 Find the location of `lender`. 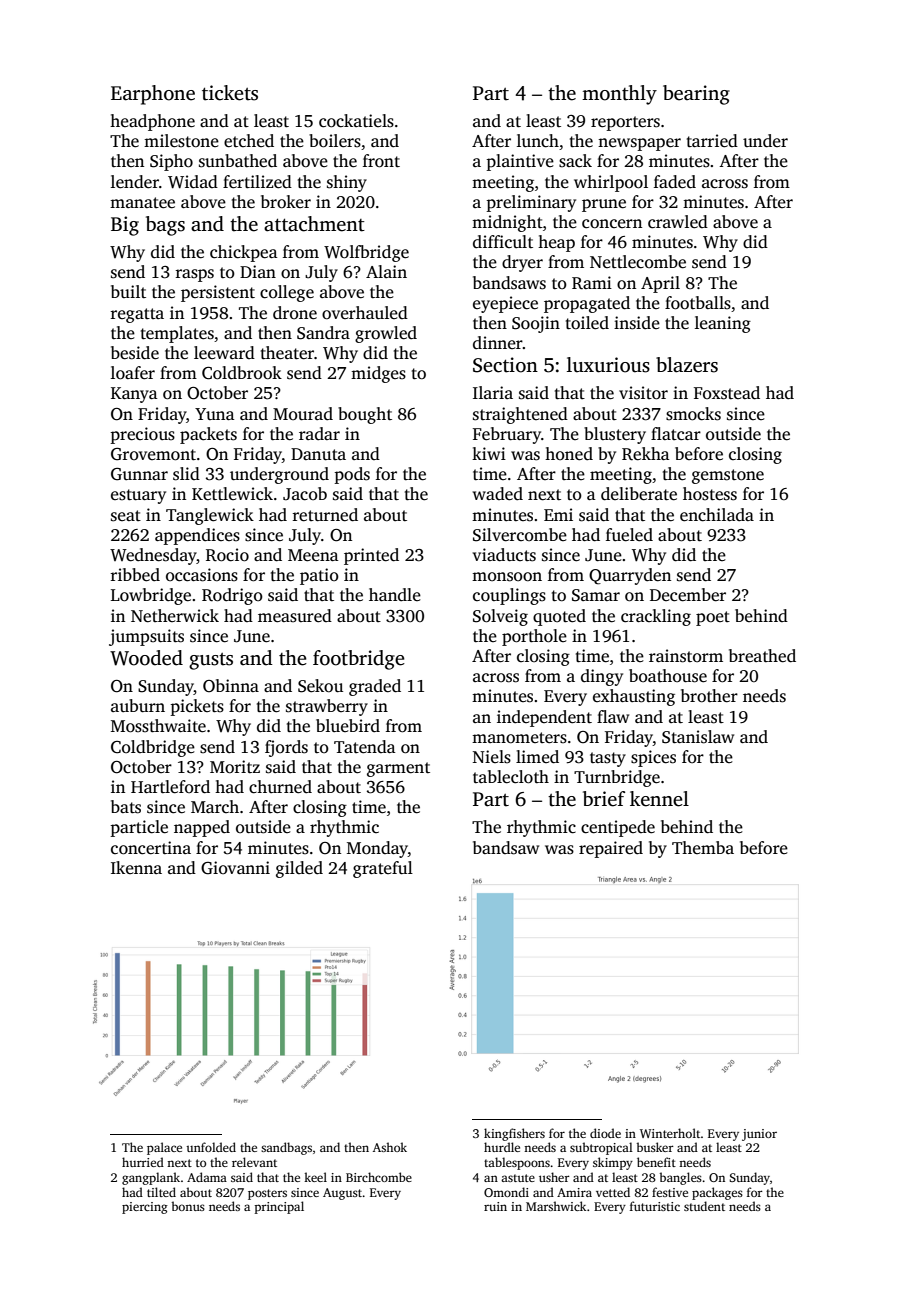

lender is located at coordinates (135, 182).
